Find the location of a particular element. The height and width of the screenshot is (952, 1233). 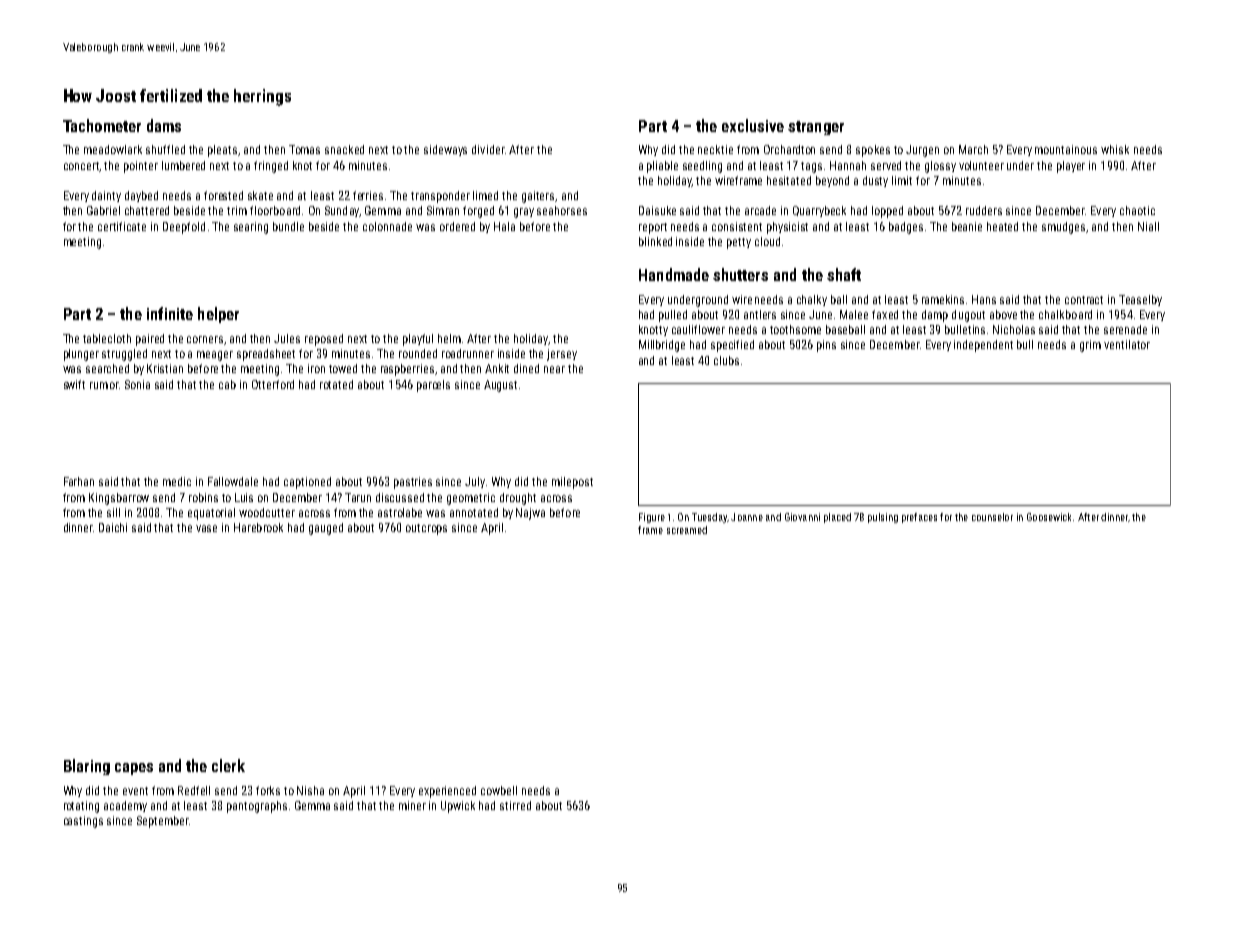

rotating is located at coordinates (81, 807).
